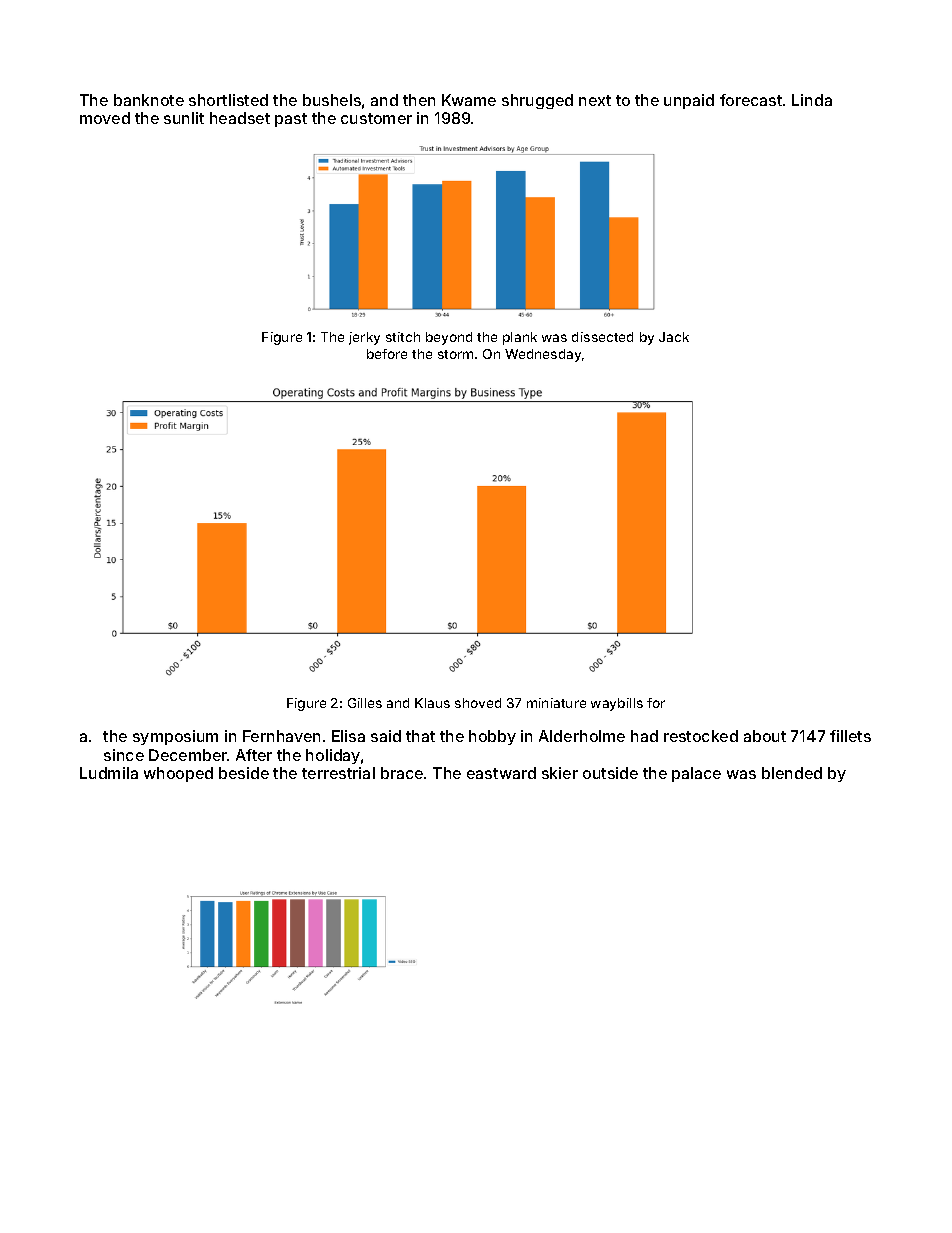  Describe the element at coordinates (124, 755) in the screenshot. I see `since` at that location.
